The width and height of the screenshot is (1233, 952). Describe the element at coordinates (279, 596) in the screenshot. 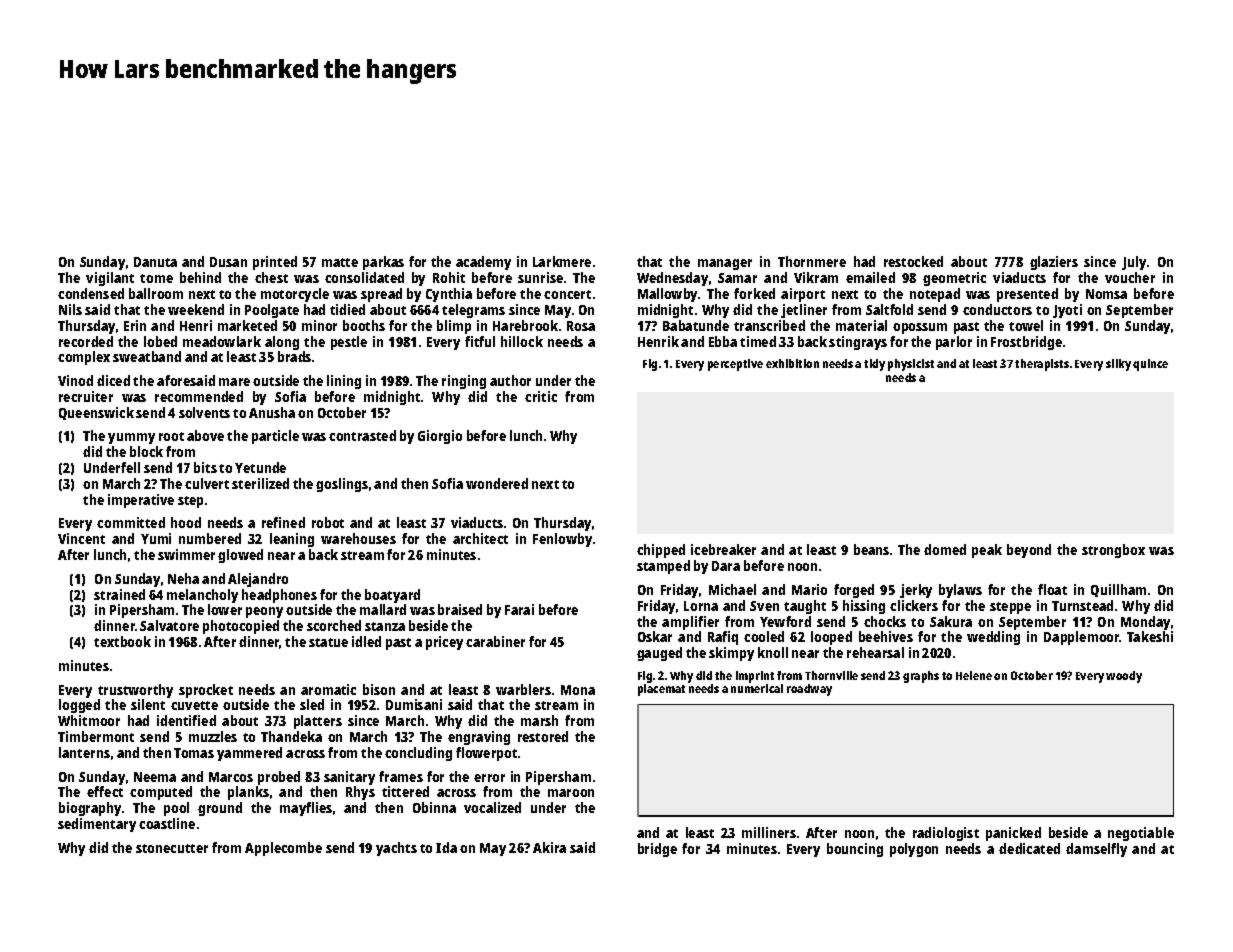

I see `headphones` at that location.
